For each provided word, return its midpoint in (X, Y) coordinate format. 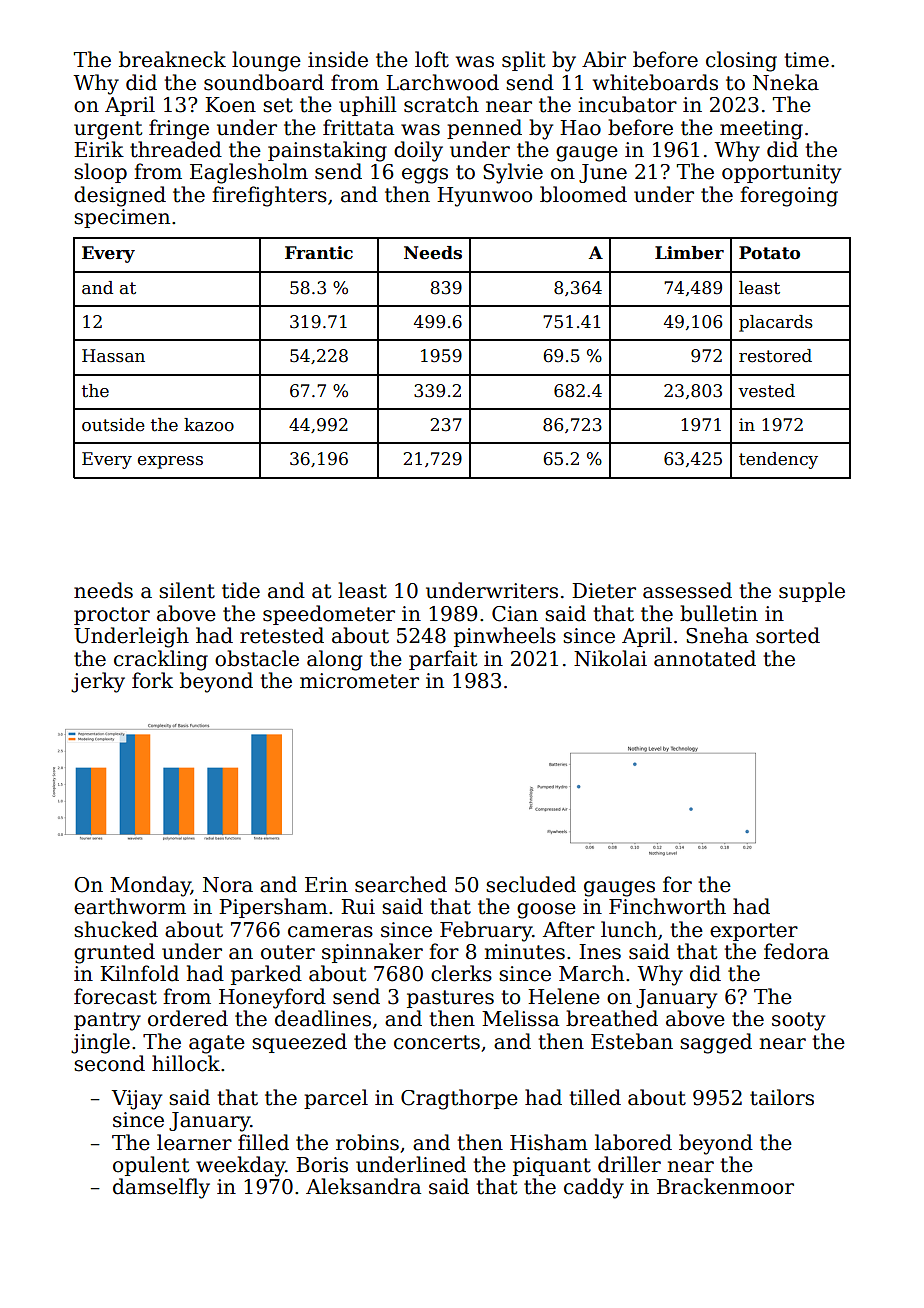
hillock (186, 1063)
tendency (778, 460)
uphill (368, 106)
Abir (604, 59)
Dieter (604, 591)
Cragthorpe (459, 1099)
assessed (687, 590)
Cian (515, 614)
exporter (754, 932)
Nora (228, 885)
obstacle (257, 658)
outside (113, 425)
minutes (525, 952)
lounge (266, 61)
